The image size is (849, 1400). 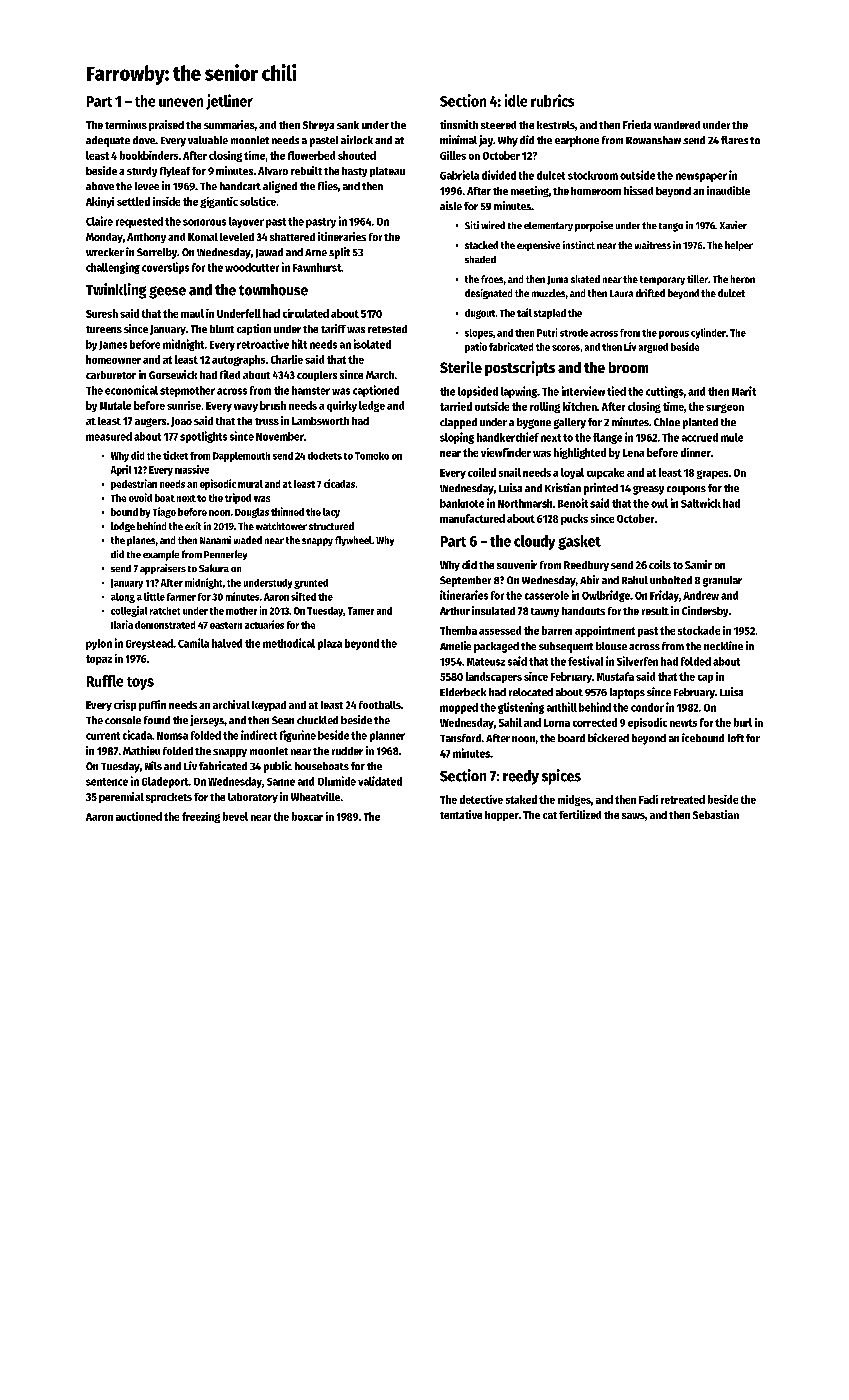 What do you see at coordinates (499, 175) in the page?
I see `divided` at bounding box center [499, 175].
